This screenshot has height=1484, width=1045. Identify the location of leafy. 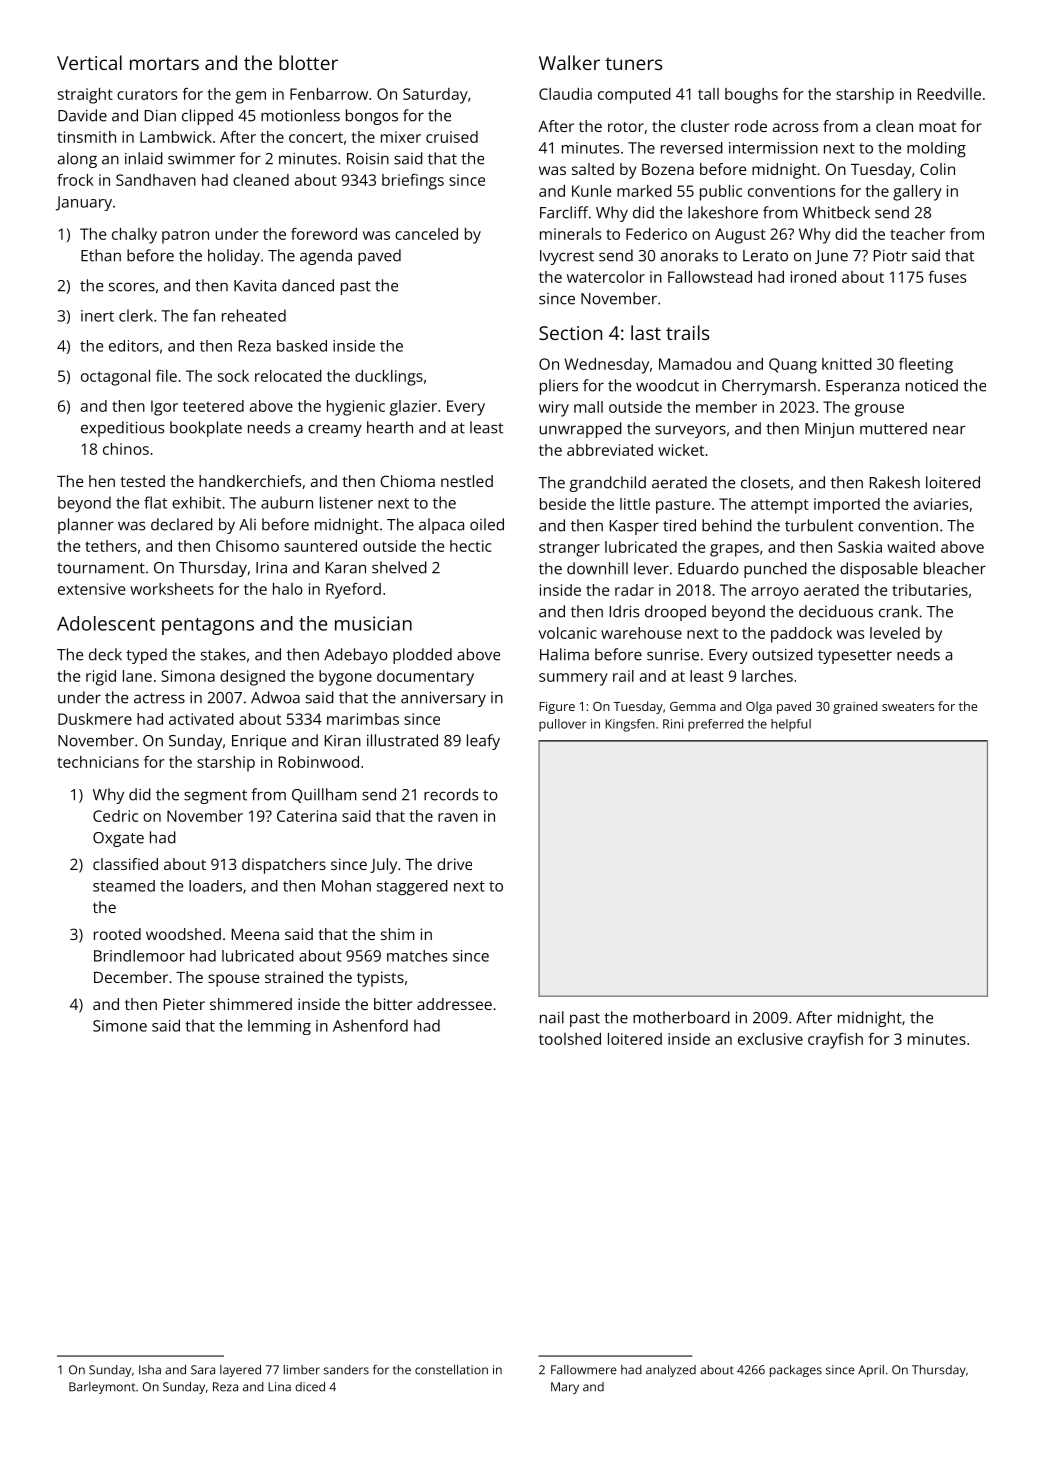
(483, 742).
